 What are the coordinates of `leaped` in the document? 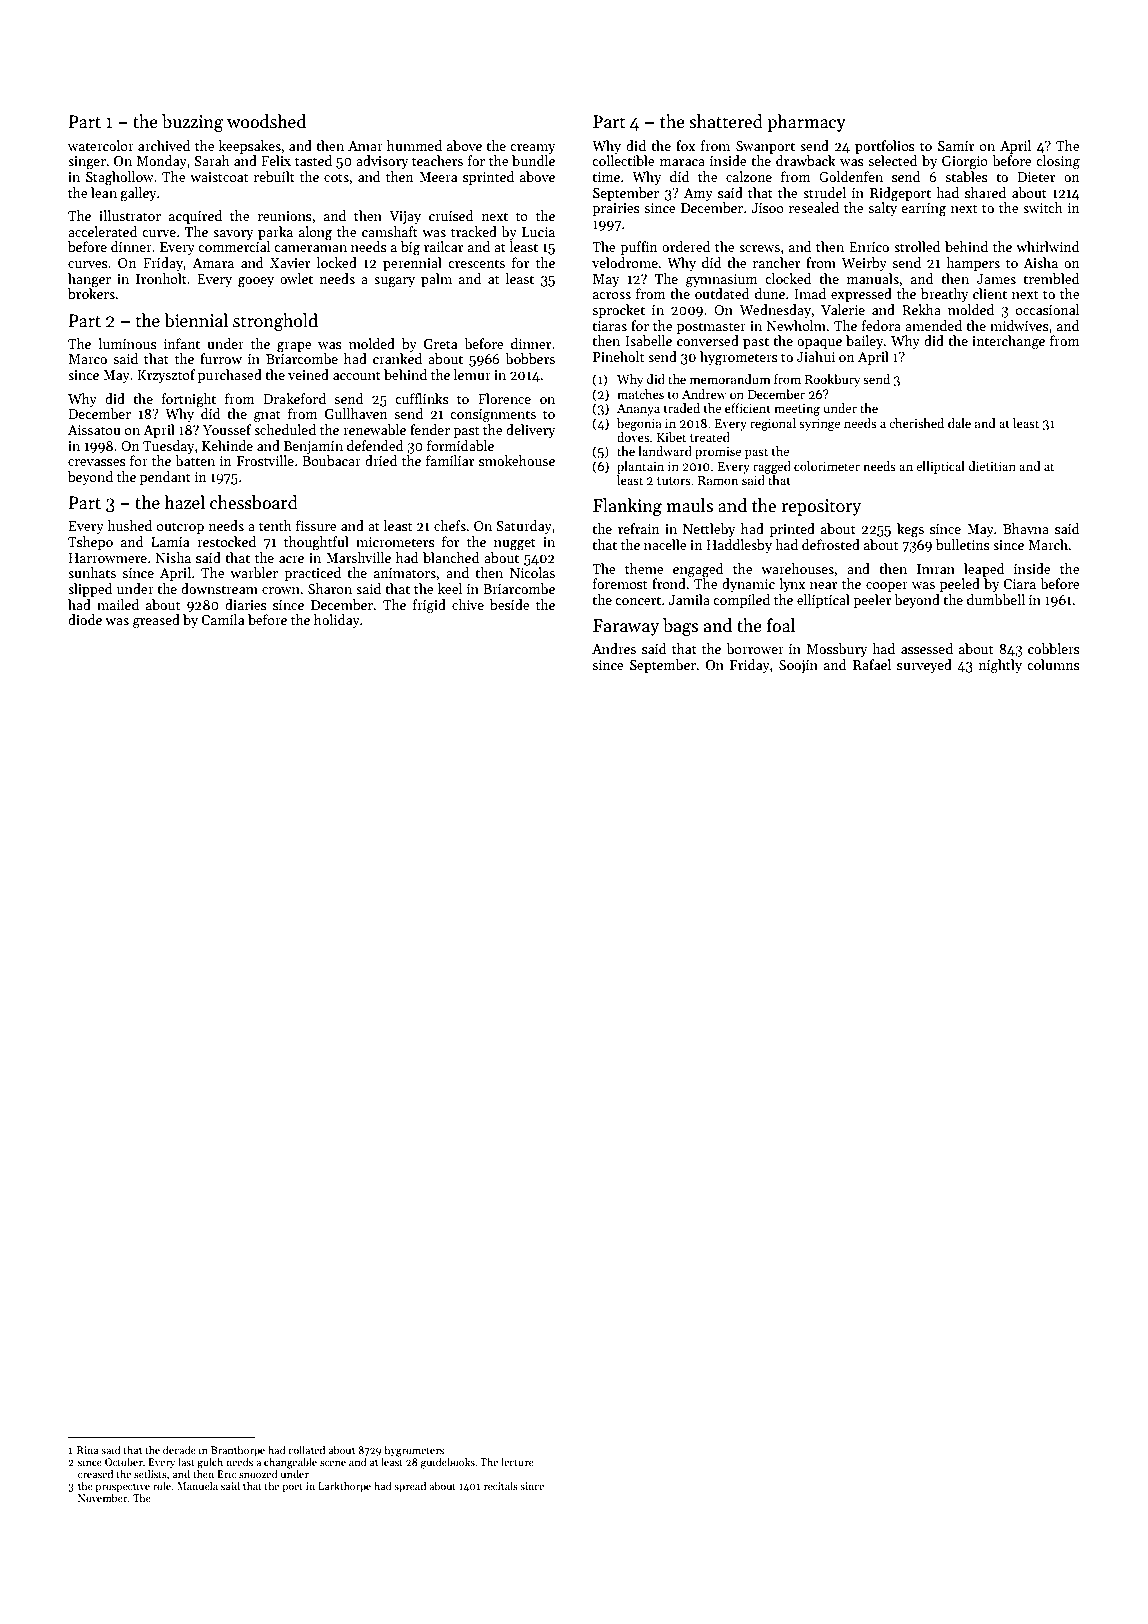 It's located at (984, 570).
